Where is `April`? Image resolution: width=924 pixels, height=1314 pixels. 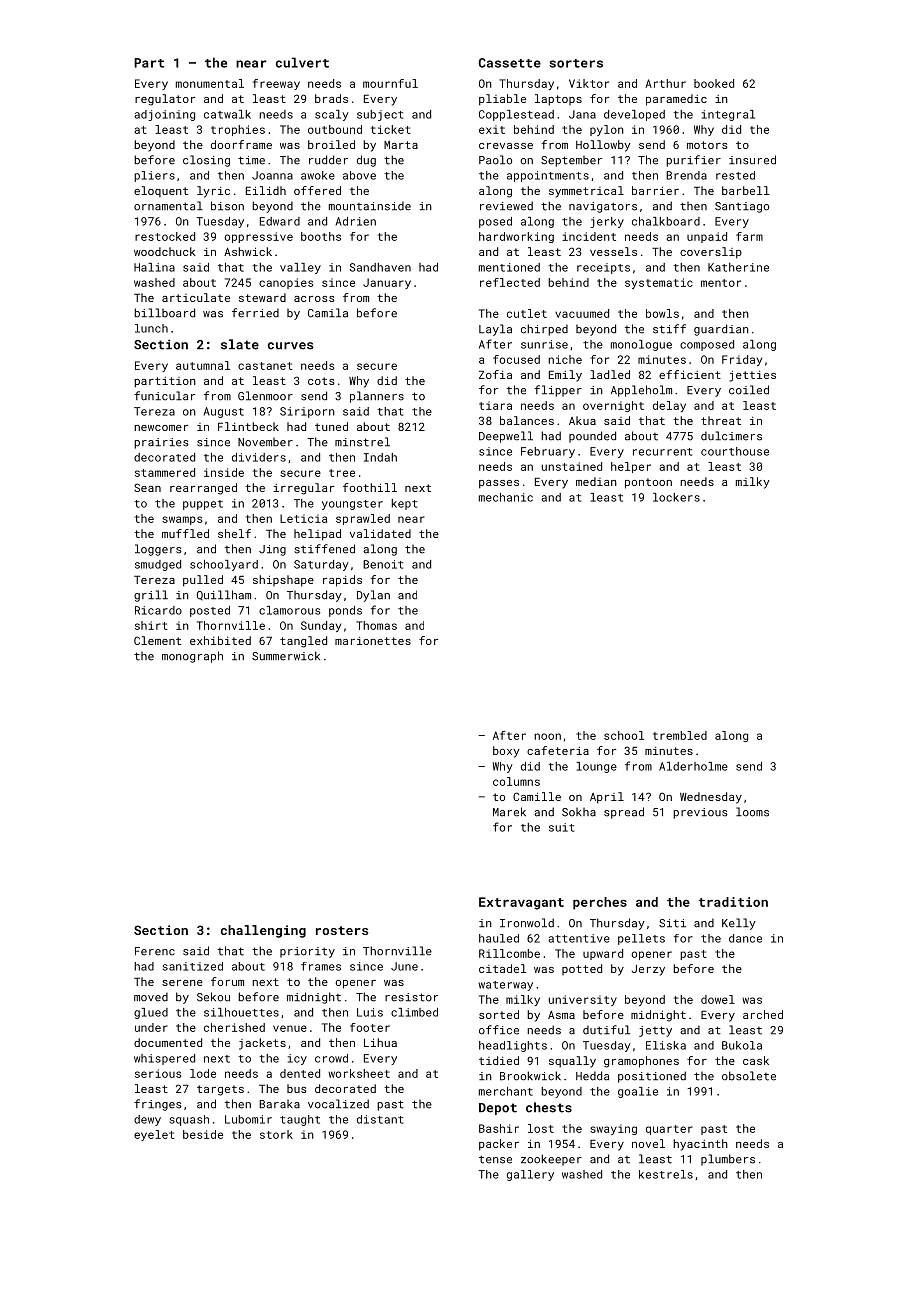
April is located at coordinates (607, 798).
